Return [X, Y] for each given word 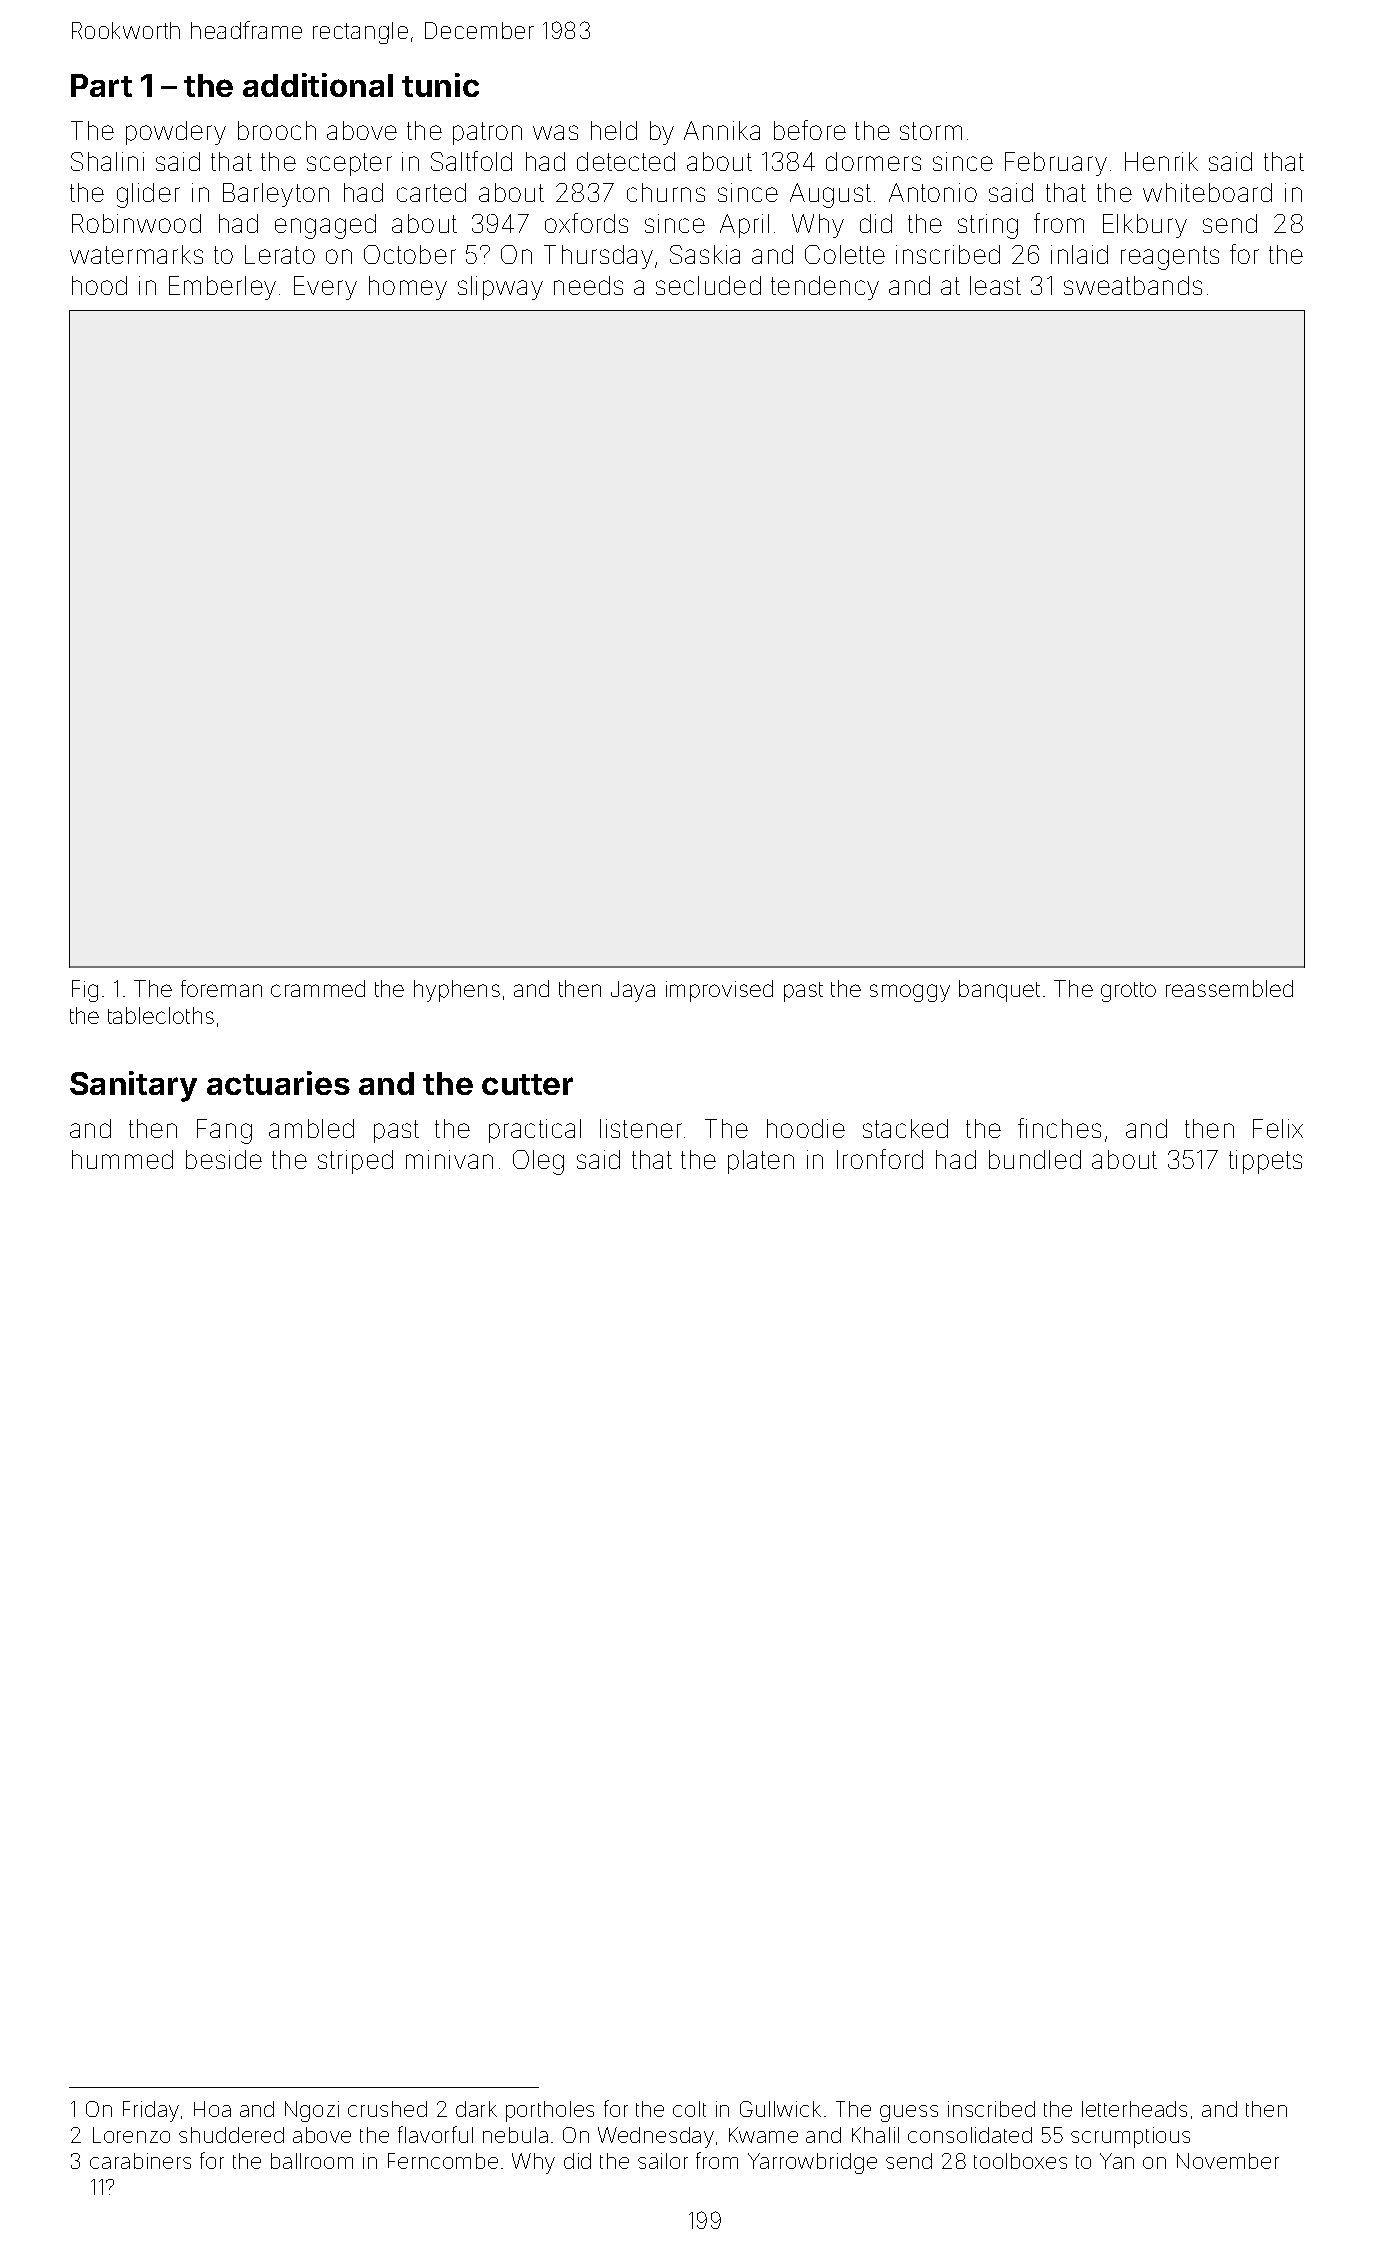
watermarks [136, 254]
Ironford [880, 1159]
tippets [1265, 1162]
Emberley [222, 288]
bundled [1035, 1159]
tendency [825, 288]
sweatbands [1133, 285]
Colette [845, 254]
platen [761, 1162]
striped [355, 1162]
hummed [122, 1159]
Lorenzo [131, 2135]
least [995, 285]
